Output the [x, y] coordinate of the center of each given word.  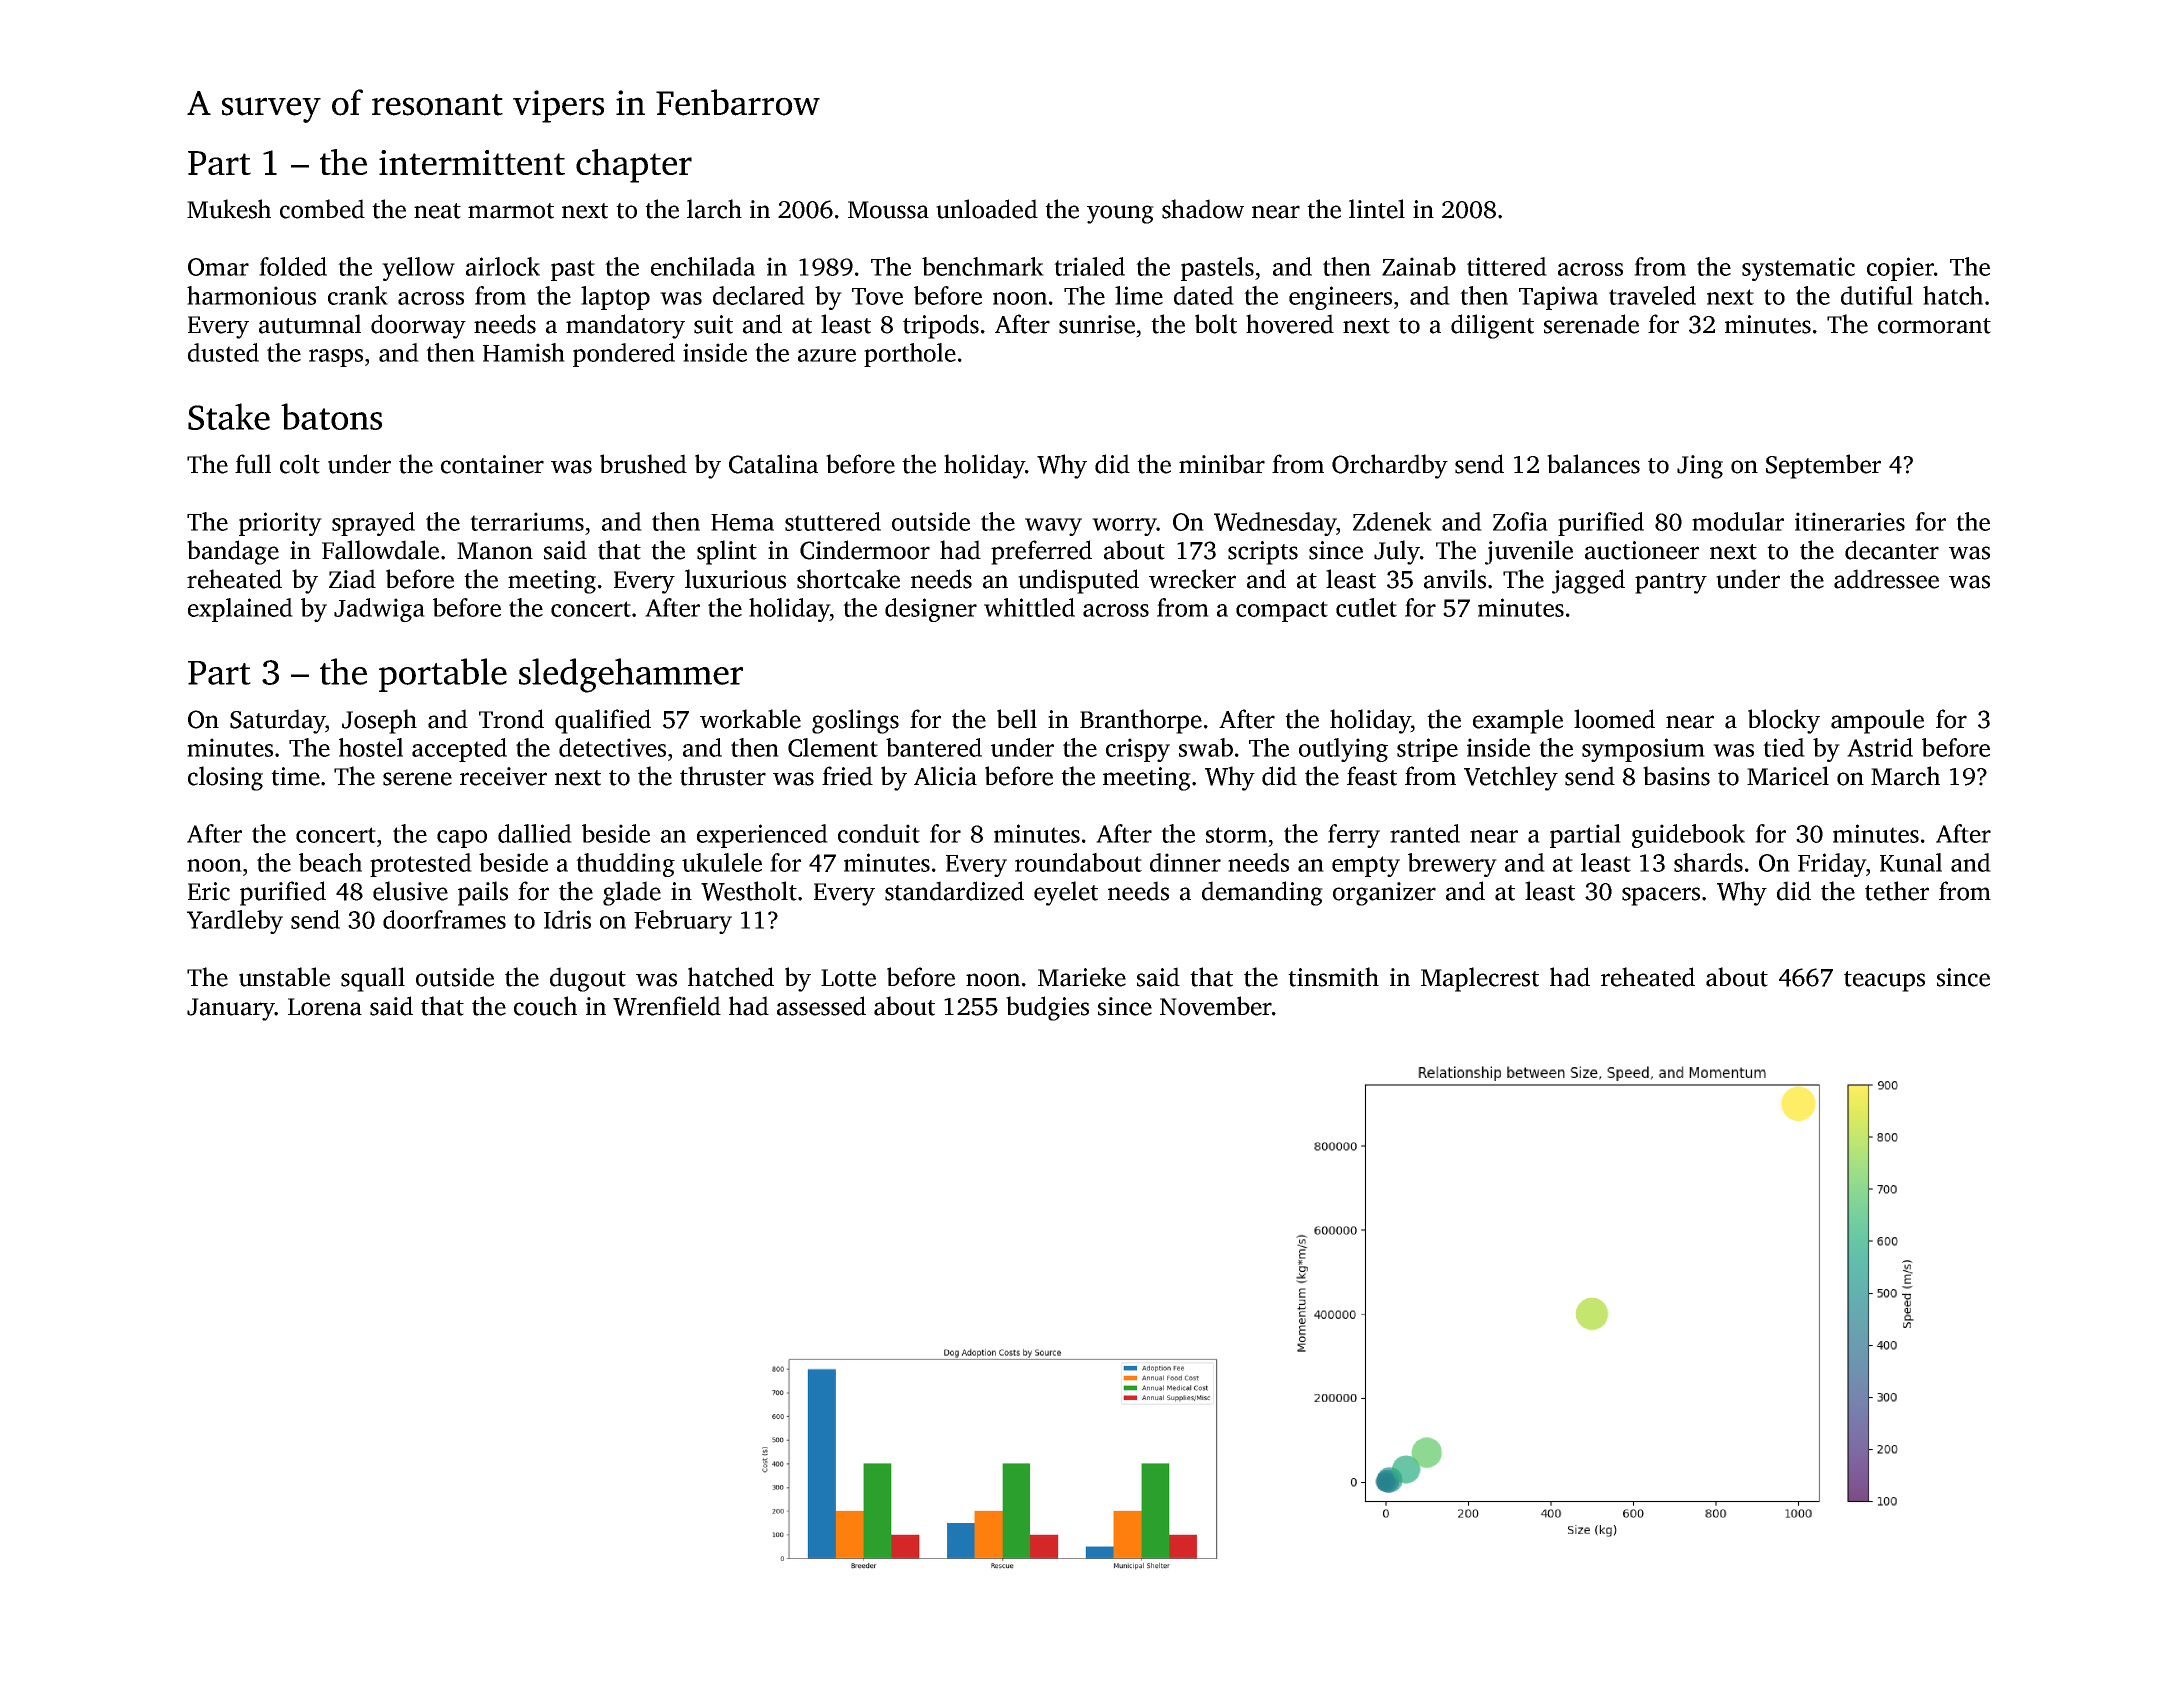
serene [417, 779]
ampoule [1877, 721]
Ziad [352, 579]
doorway [418, 326]
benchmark [983, 266]
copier [1900, 269]
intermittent [472, 162]
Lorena [325, 1007]
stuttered [833, 521]
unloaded [987, 209]
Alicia [945, 776]
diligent [1492, 326]
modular [1738, 521]
